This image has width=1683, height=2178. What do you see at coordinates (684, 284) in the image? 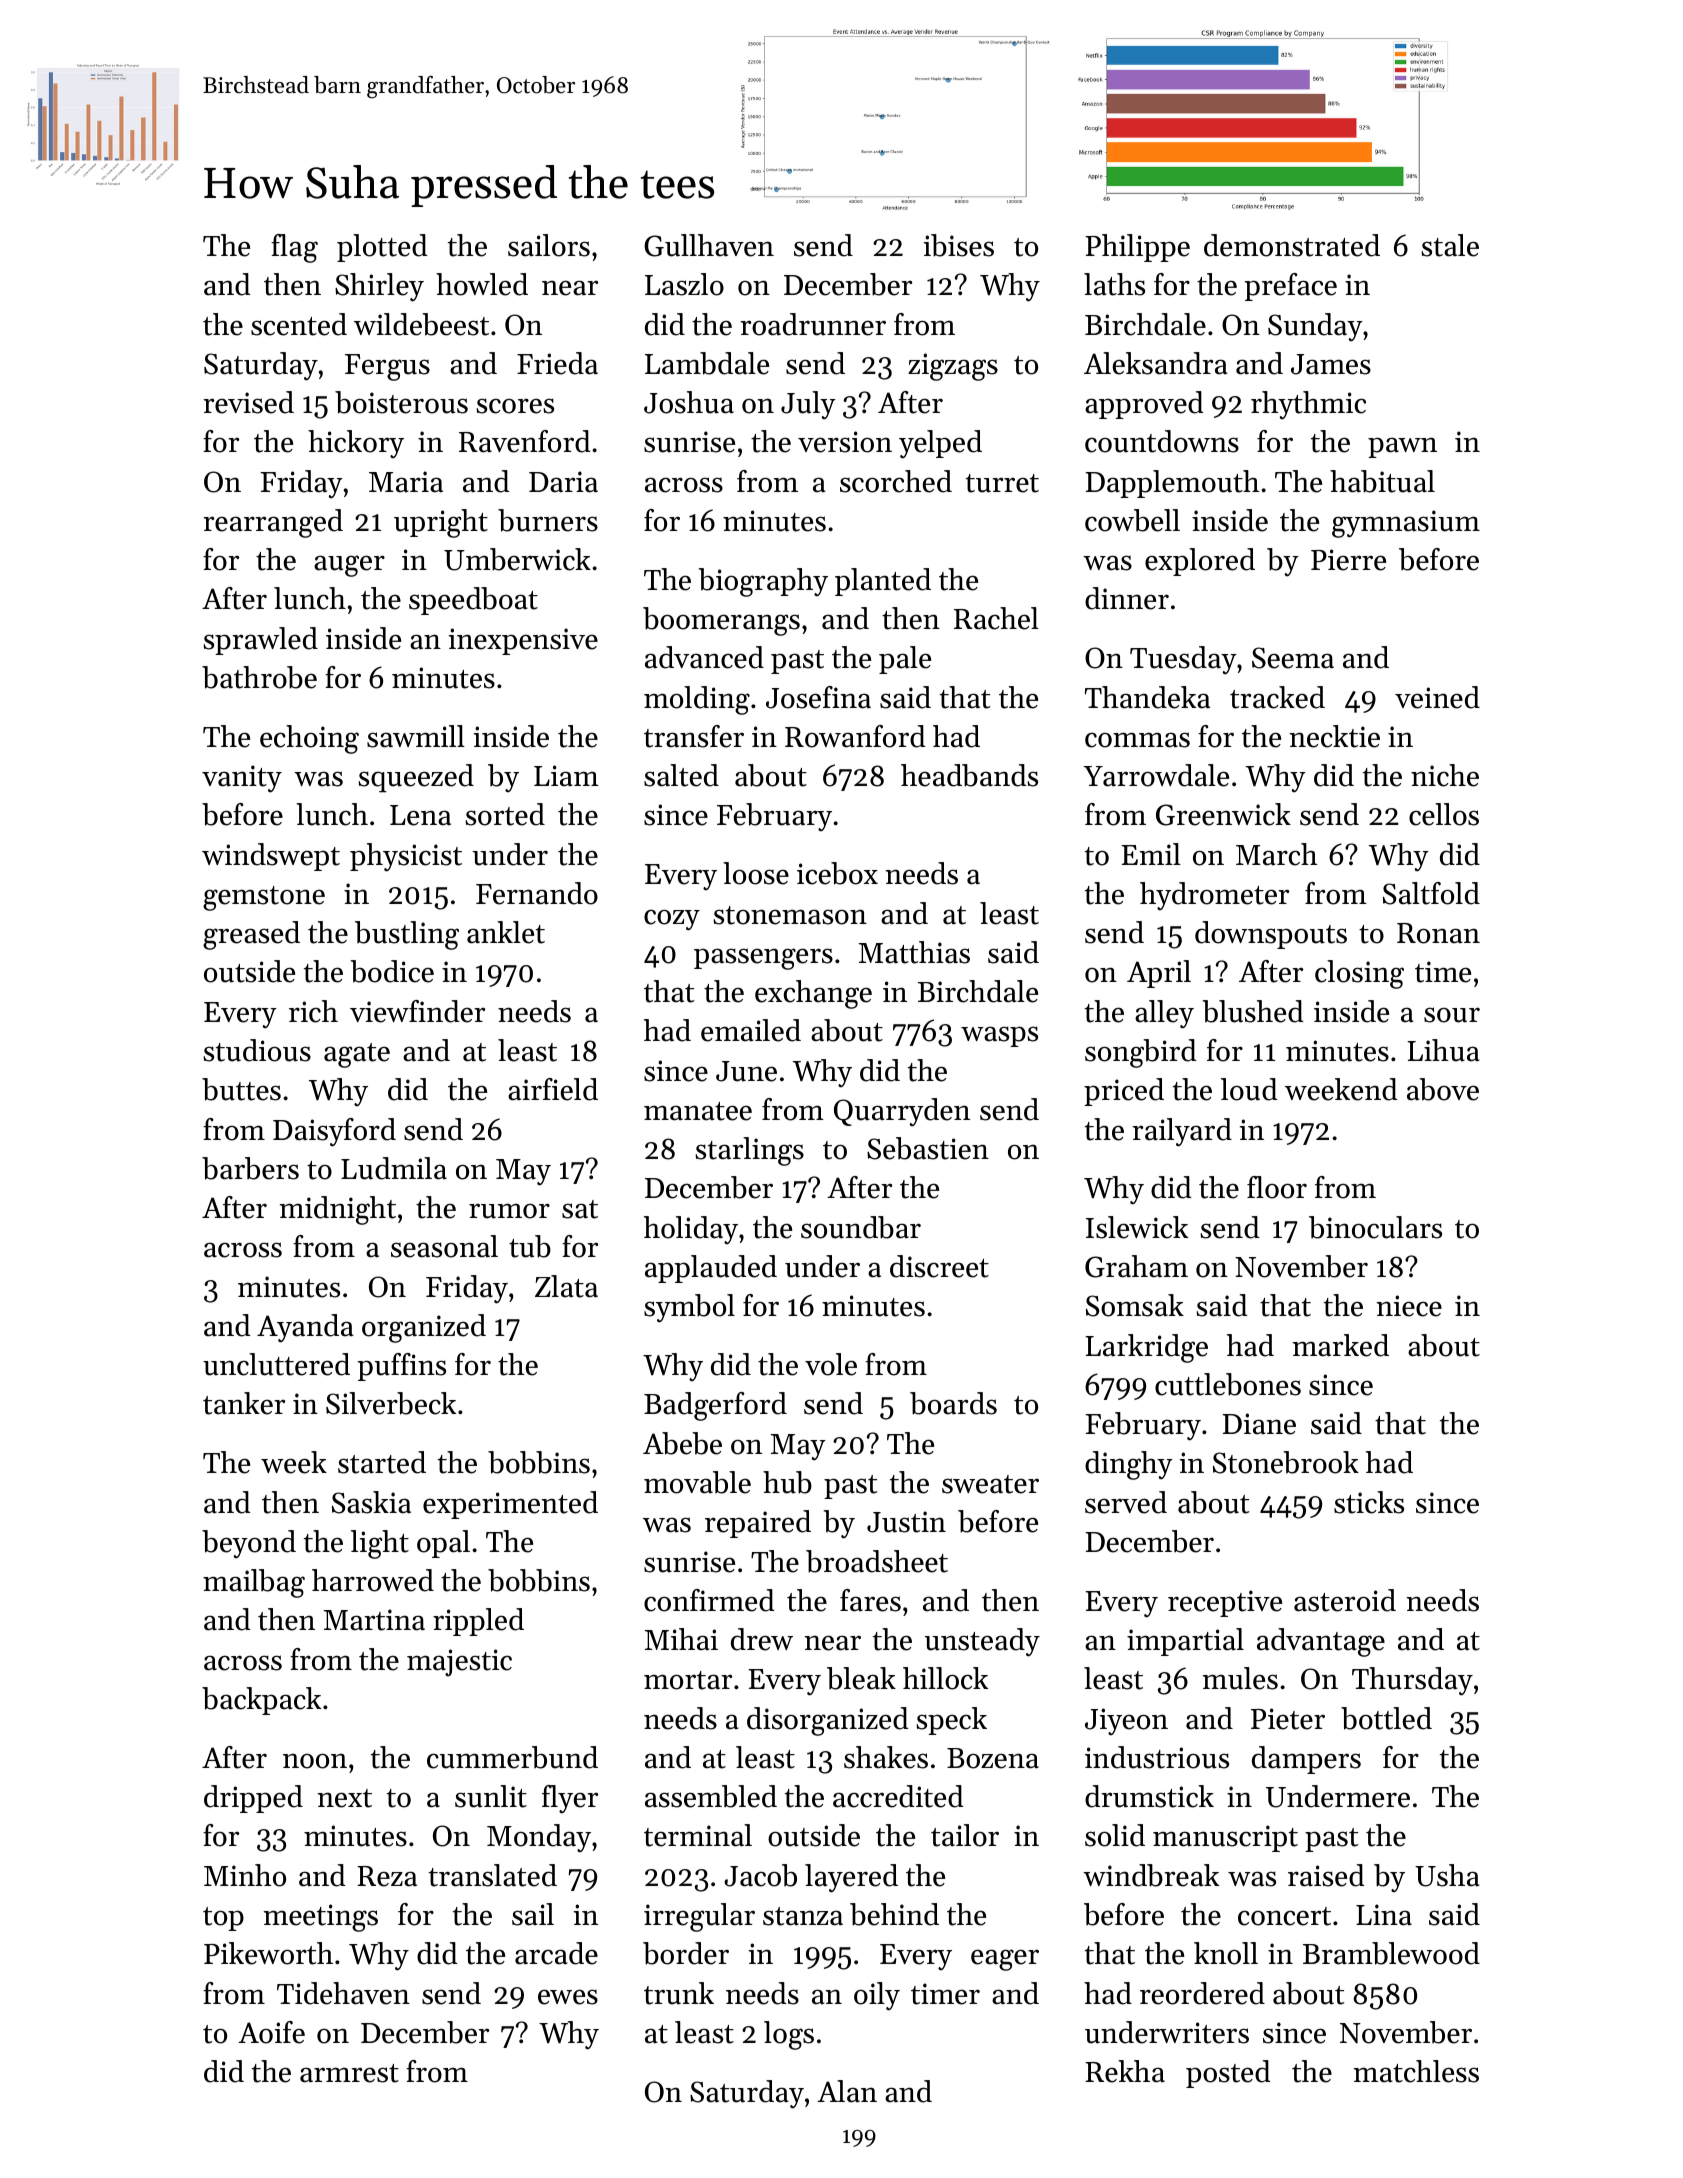
I see `Laszlo` at bounding box center [684, 284].
